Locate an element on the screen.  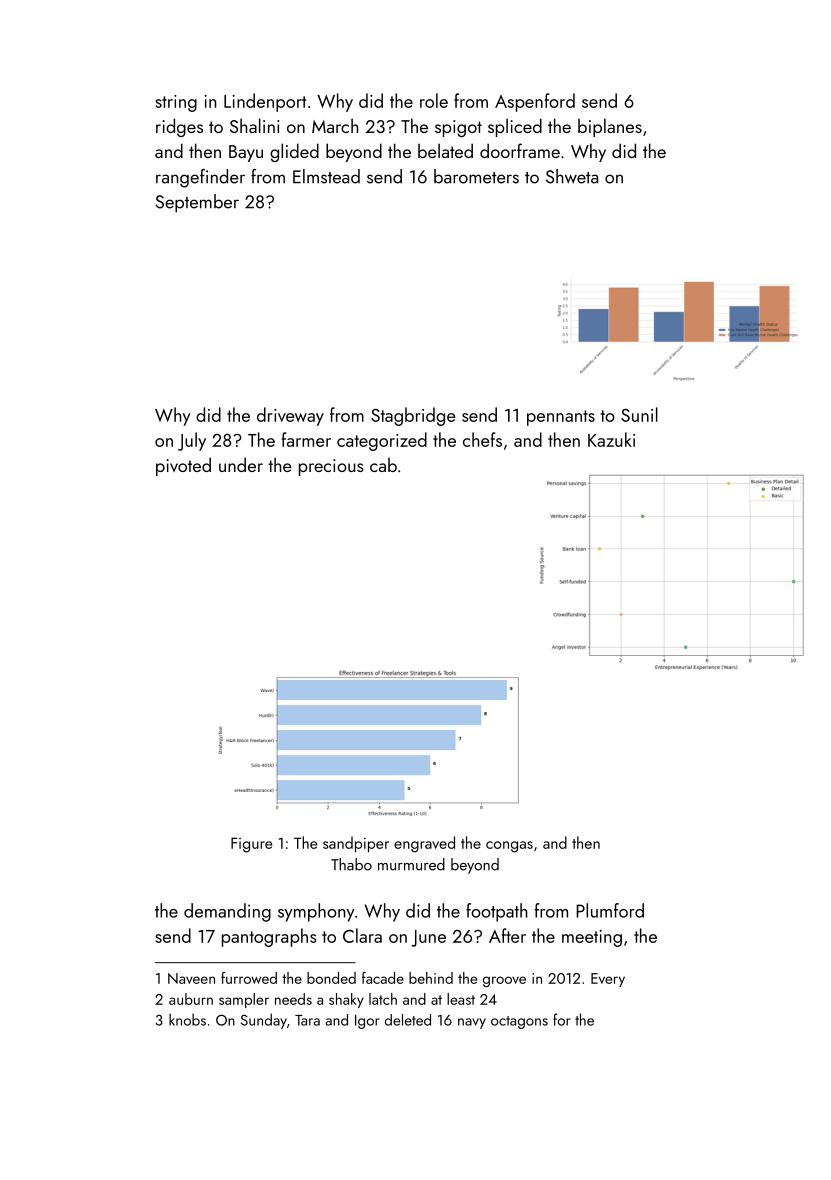
precious is located at coordinates (331, 467).
